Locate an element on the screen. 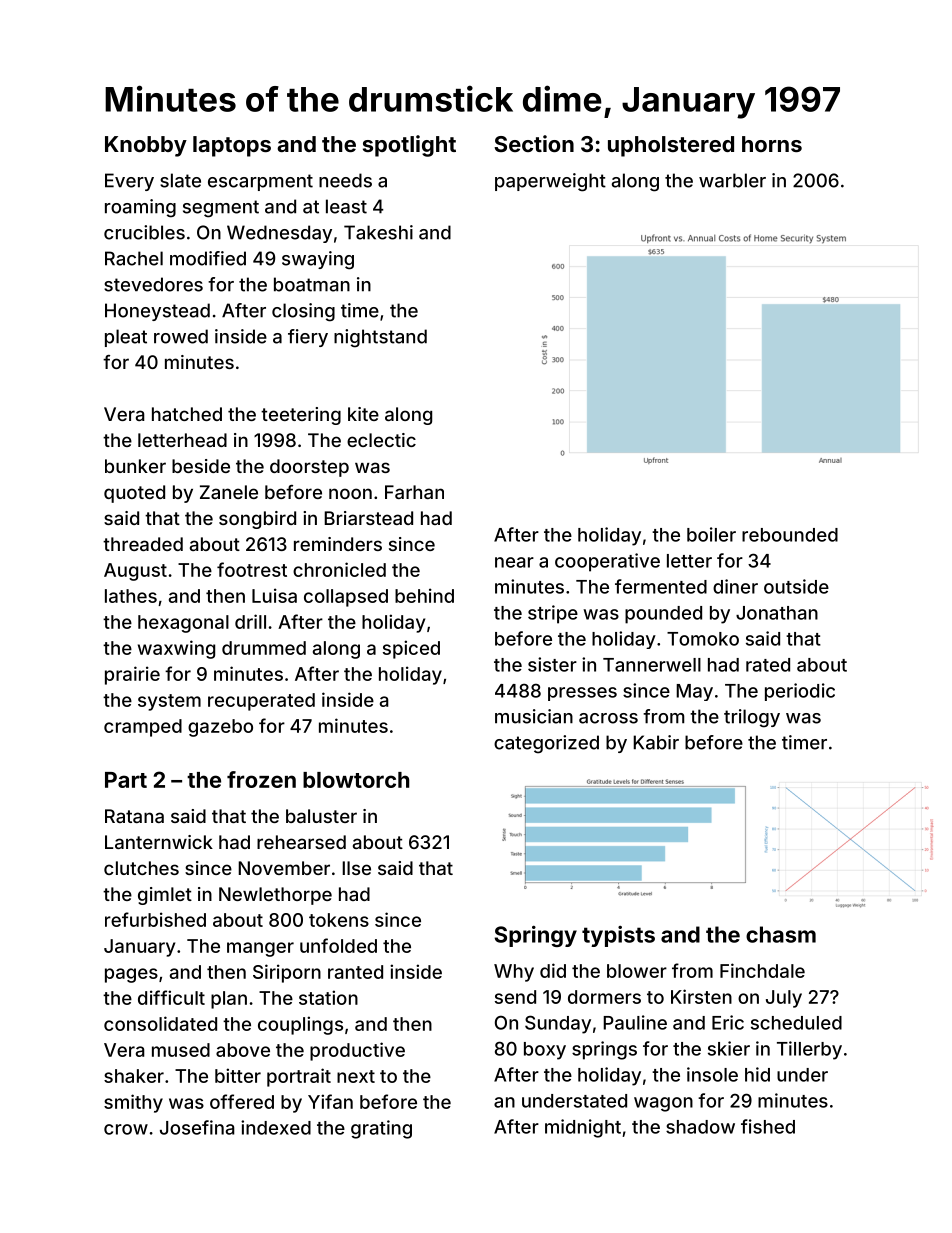 The width and height of the screenshot is (952, 1233). quoted is located at coordinates (134, 494).
